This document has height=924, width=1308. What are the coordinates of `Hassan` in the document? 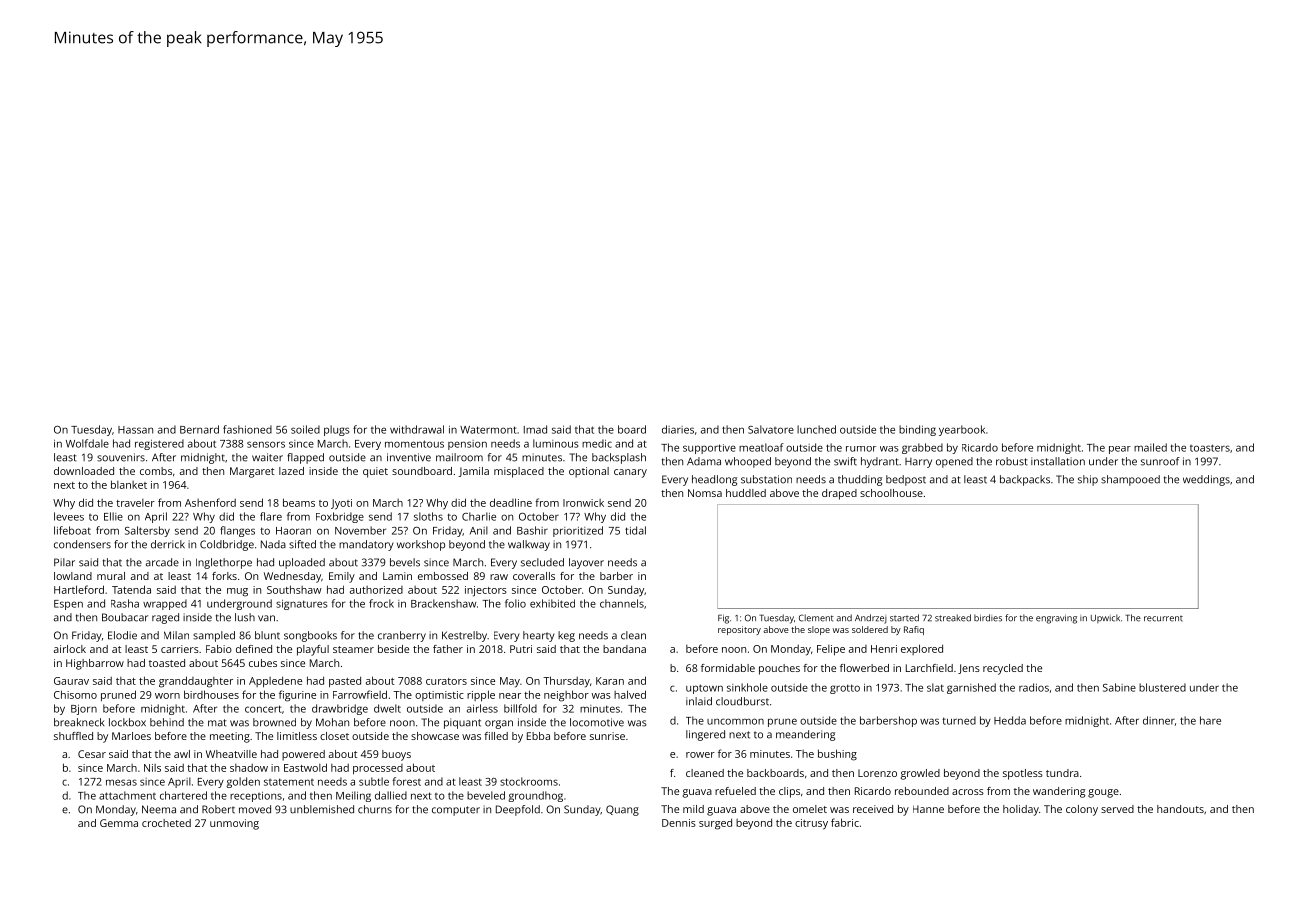 It's located at (135, 430).
